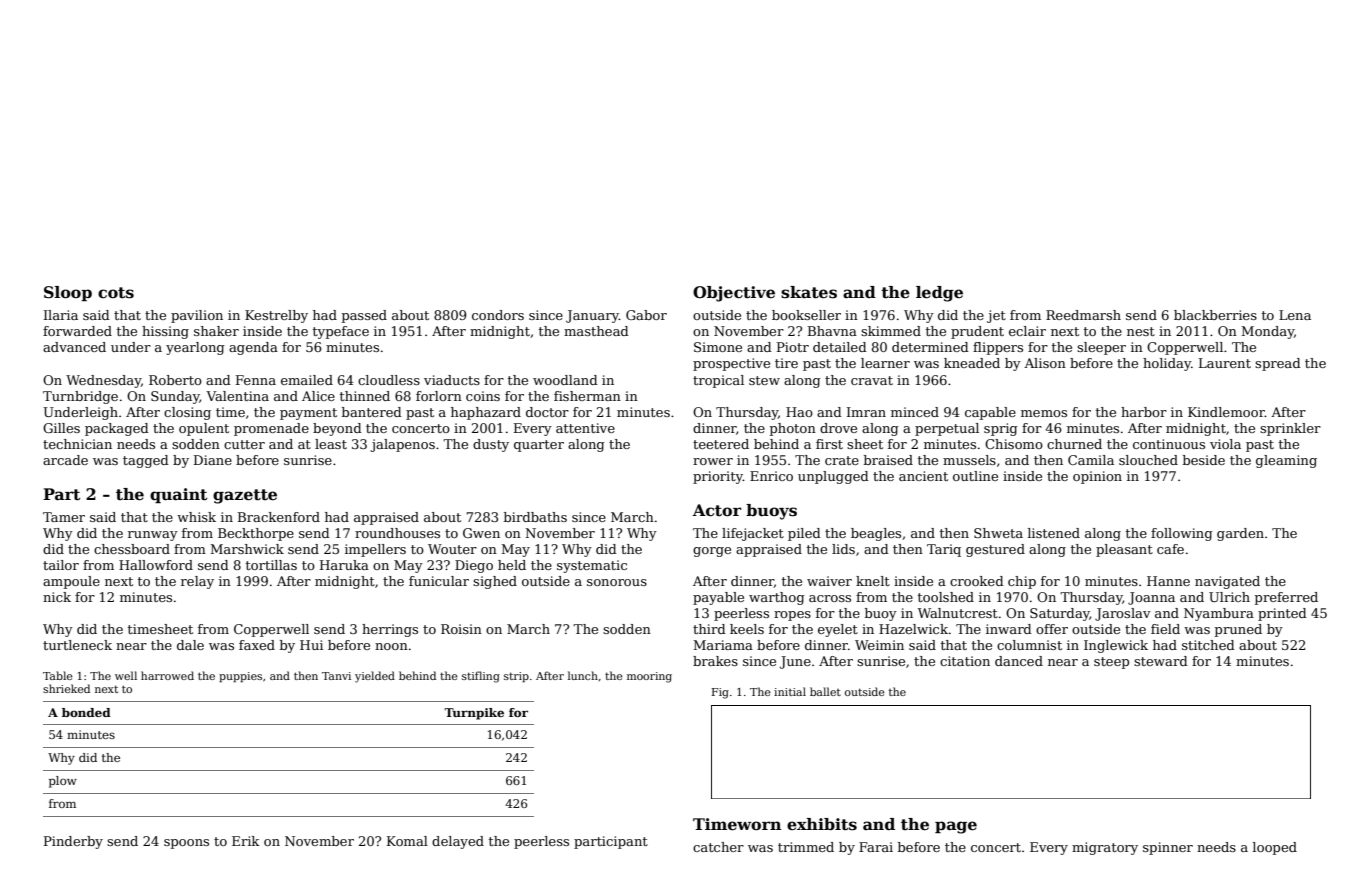  I want to click on Lena, so click(1295, 315).
